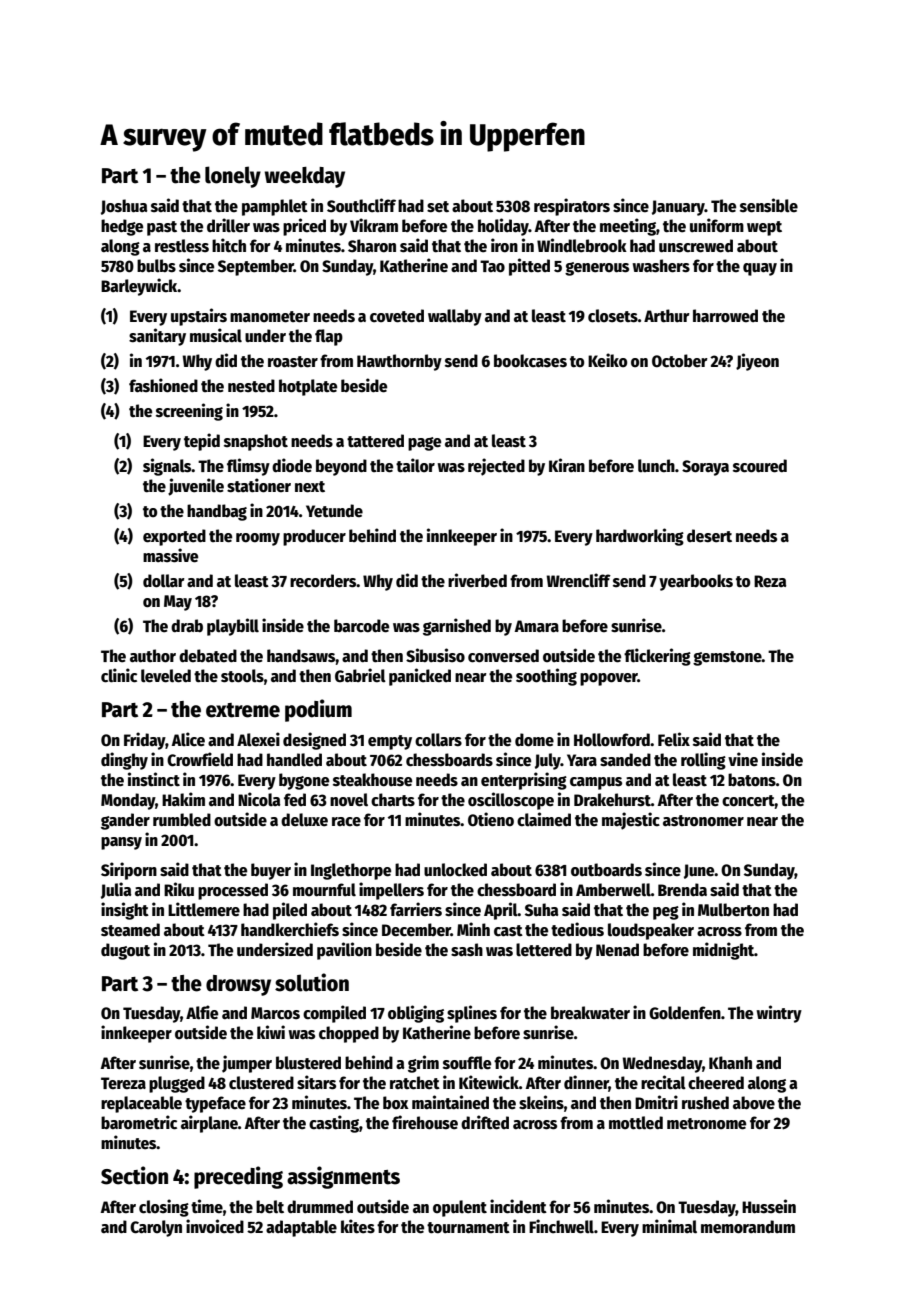 The height and width of the image is (1316, 908). Describe the element at coordinates (703, 761) in the image. I see `rolling` at that location.
